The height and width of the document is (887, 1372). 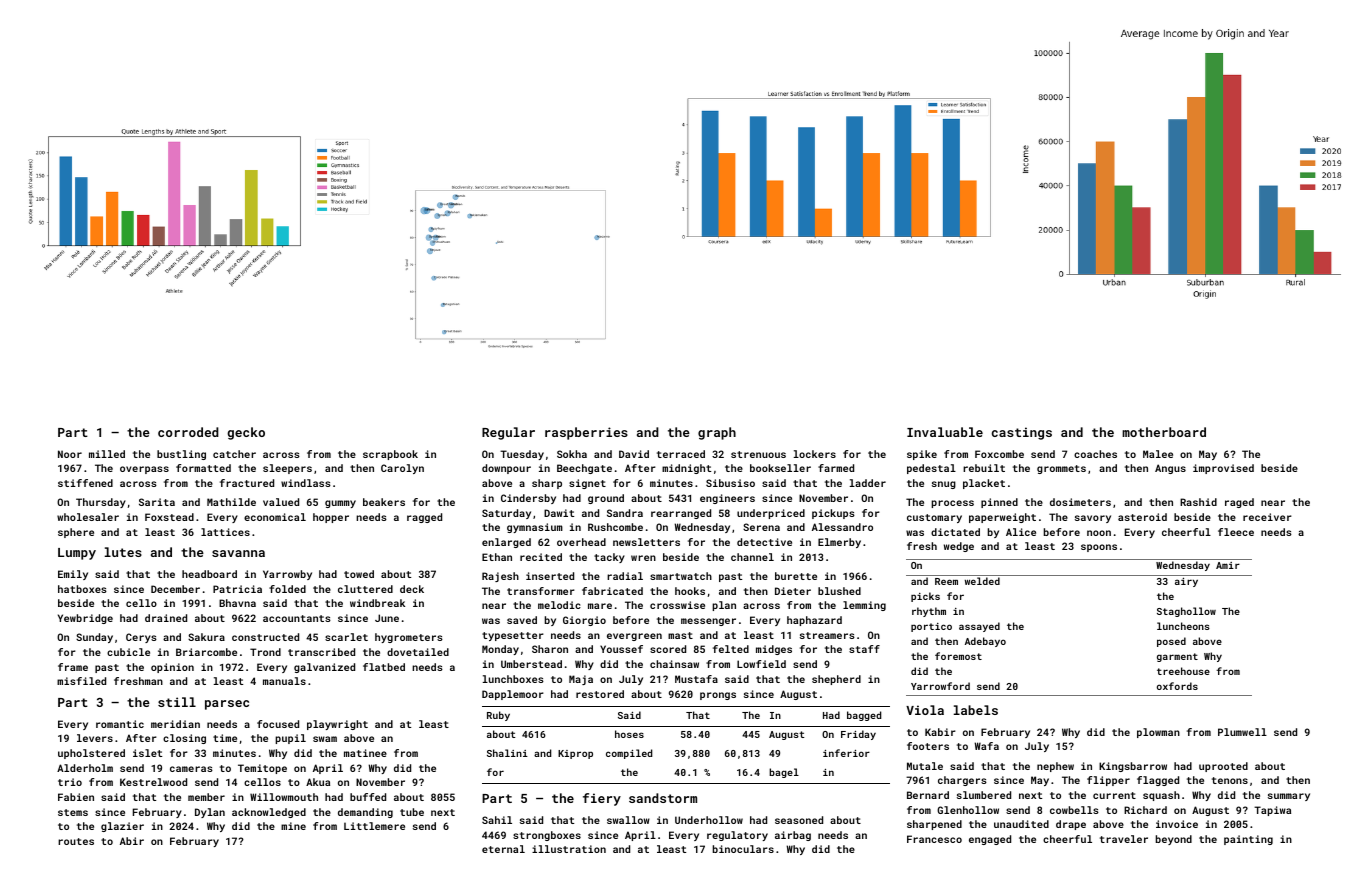 What do you see at coordinates (586, 433) in the document?
I see `raspberries` at bounding box center [586, 433].
